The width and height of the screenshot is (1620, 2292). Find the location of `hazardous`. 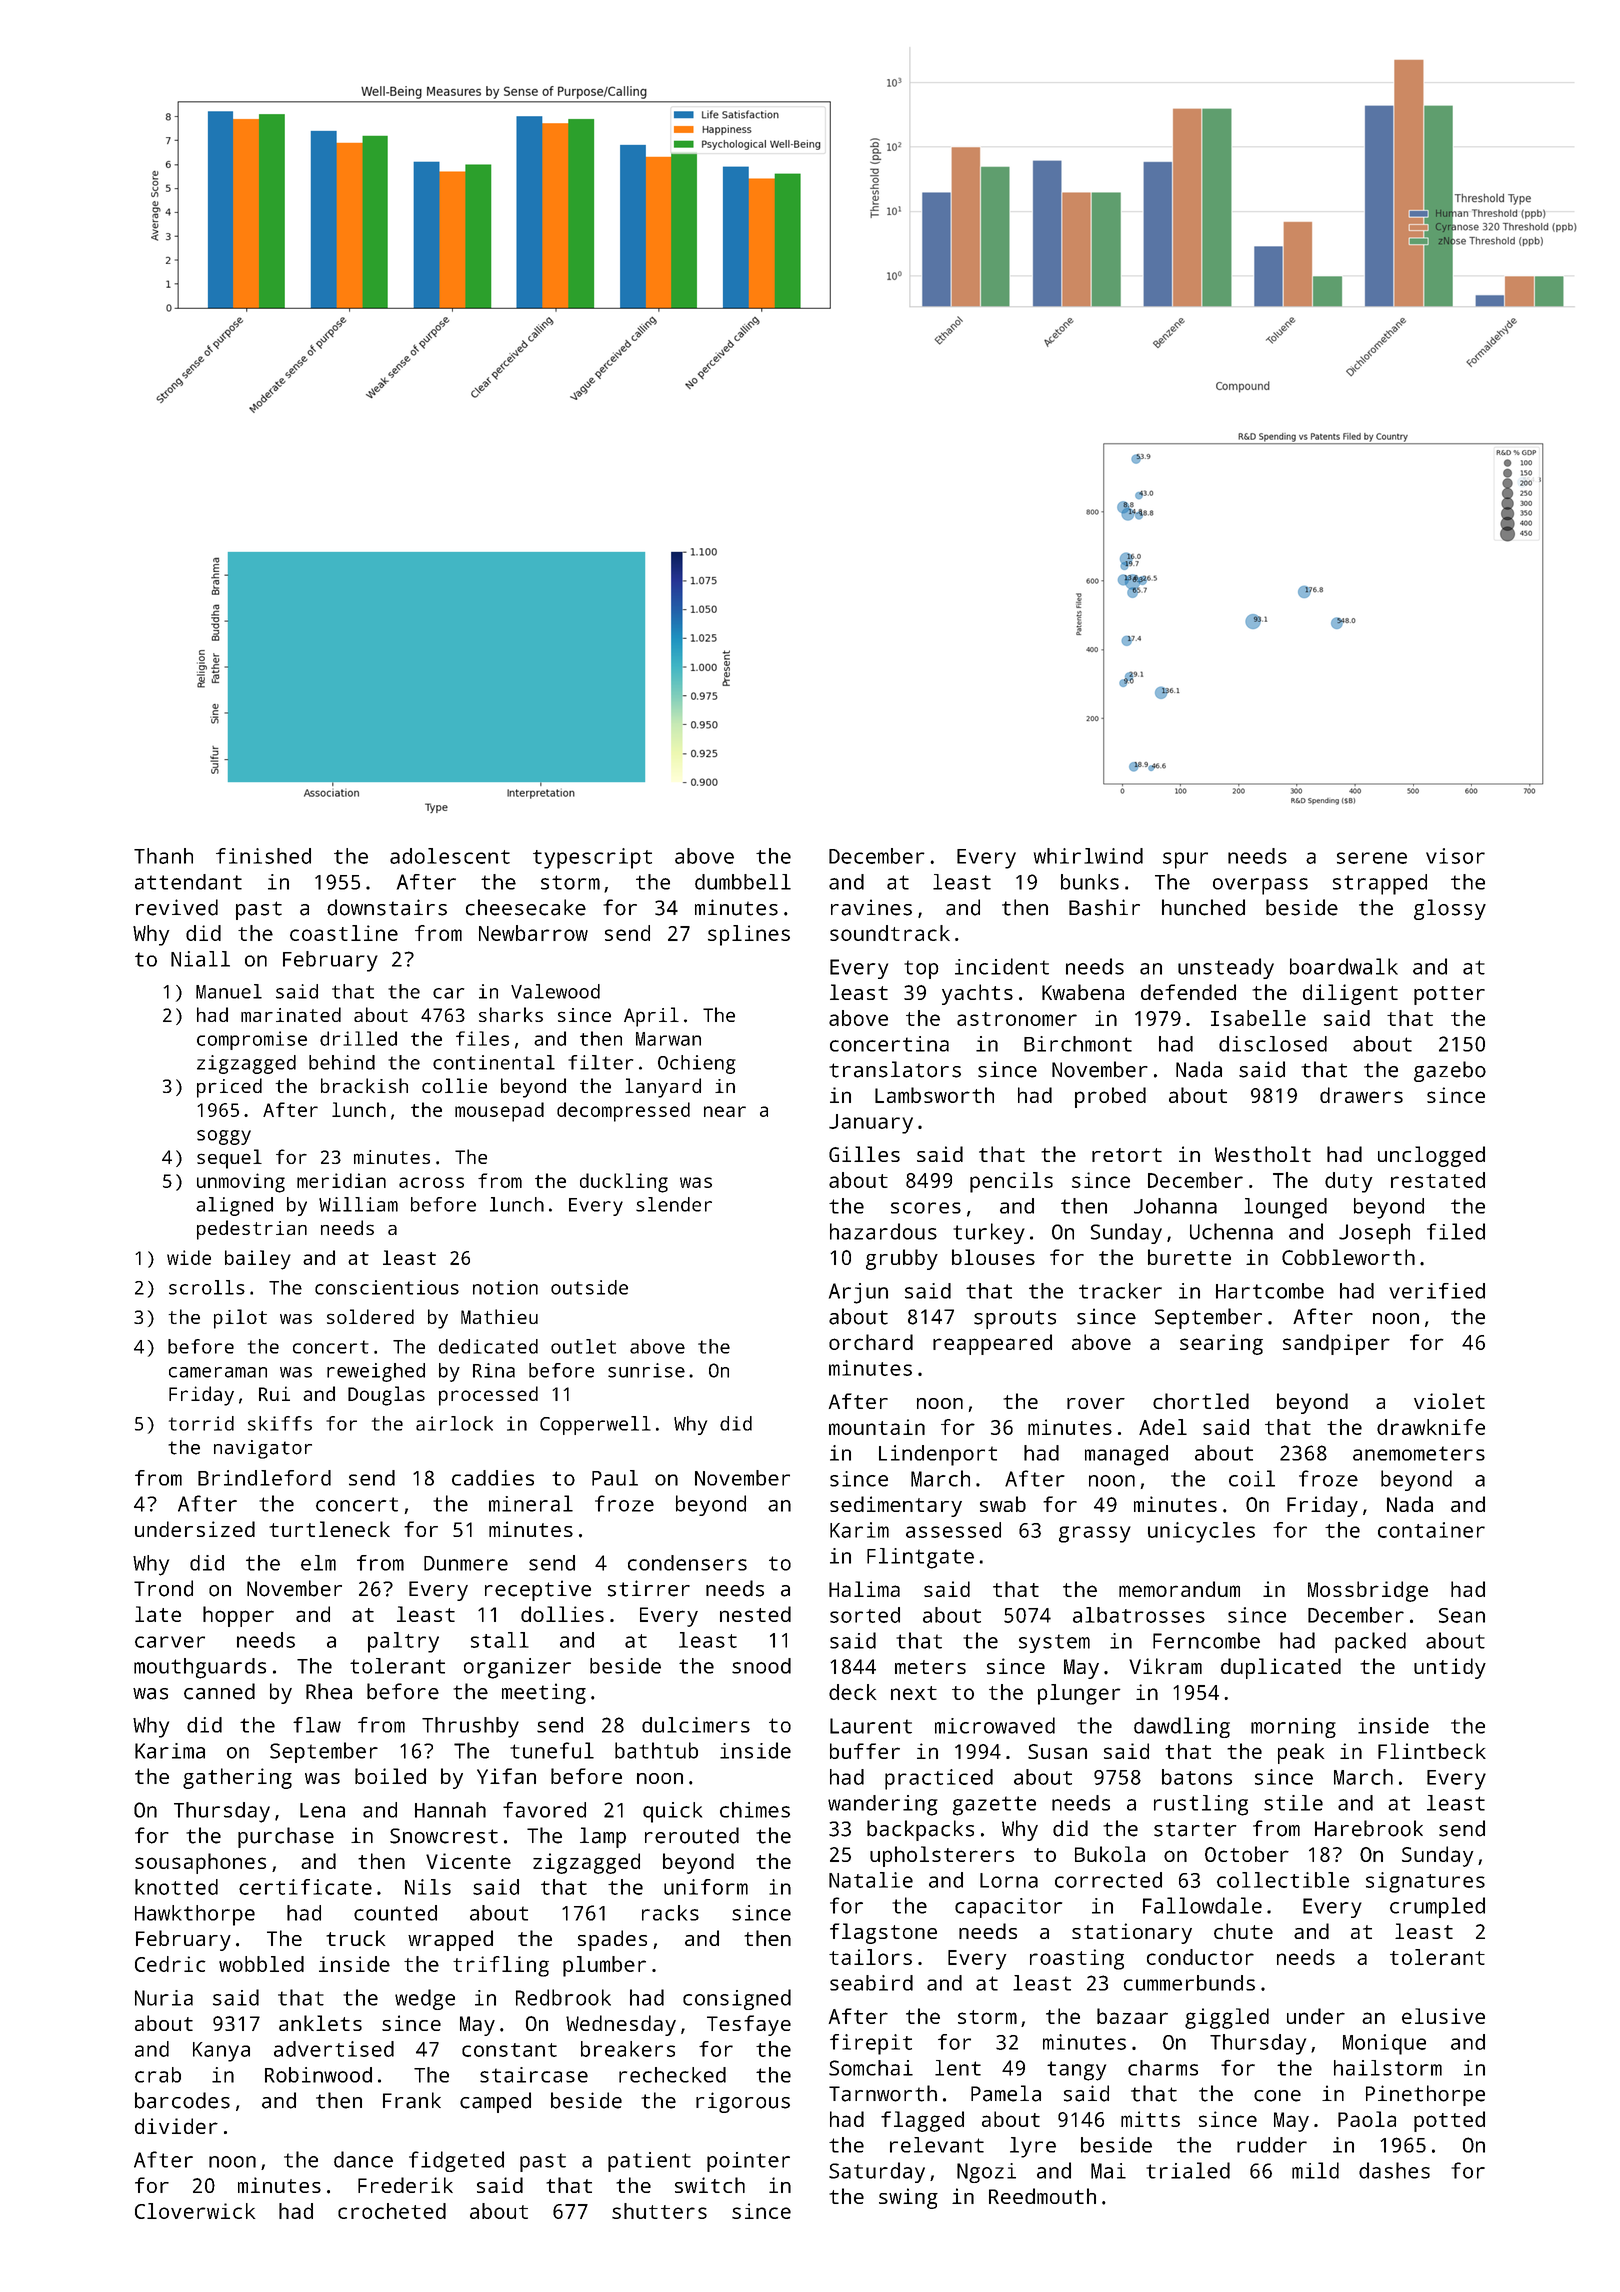

hazardous is located at coordinates (883, 1231).
